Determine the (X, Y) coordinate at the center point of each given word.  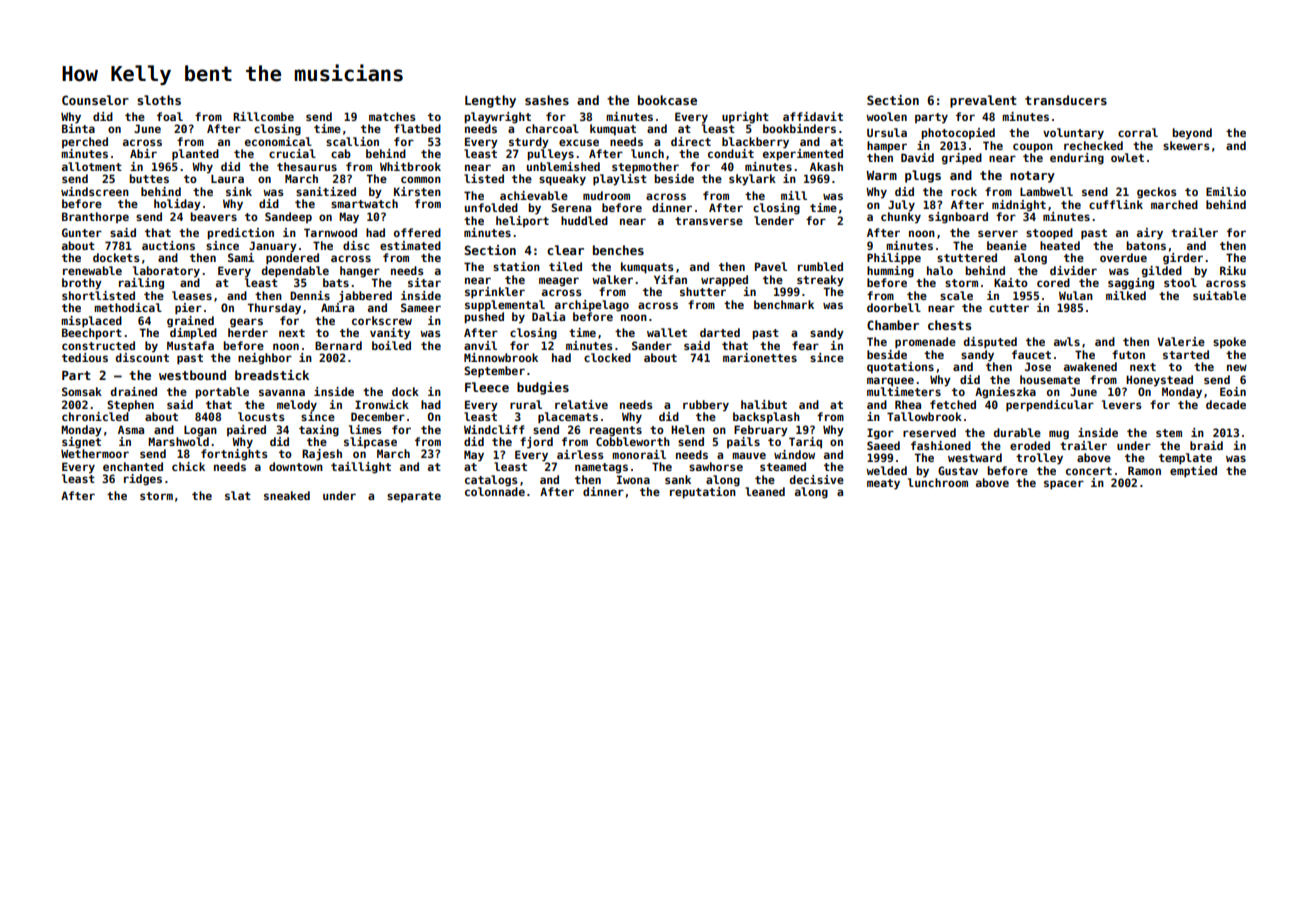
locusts (261, 416)
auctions (168, 245)
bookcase (667, 100)
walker (612, 279)
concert (1089, 471)
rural (526, 404)
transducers (1066, 100)
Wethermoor (95, 453)
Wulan (1076, 295)
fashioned (941, 445)
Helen (688, 429)
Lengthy (490, 101)
